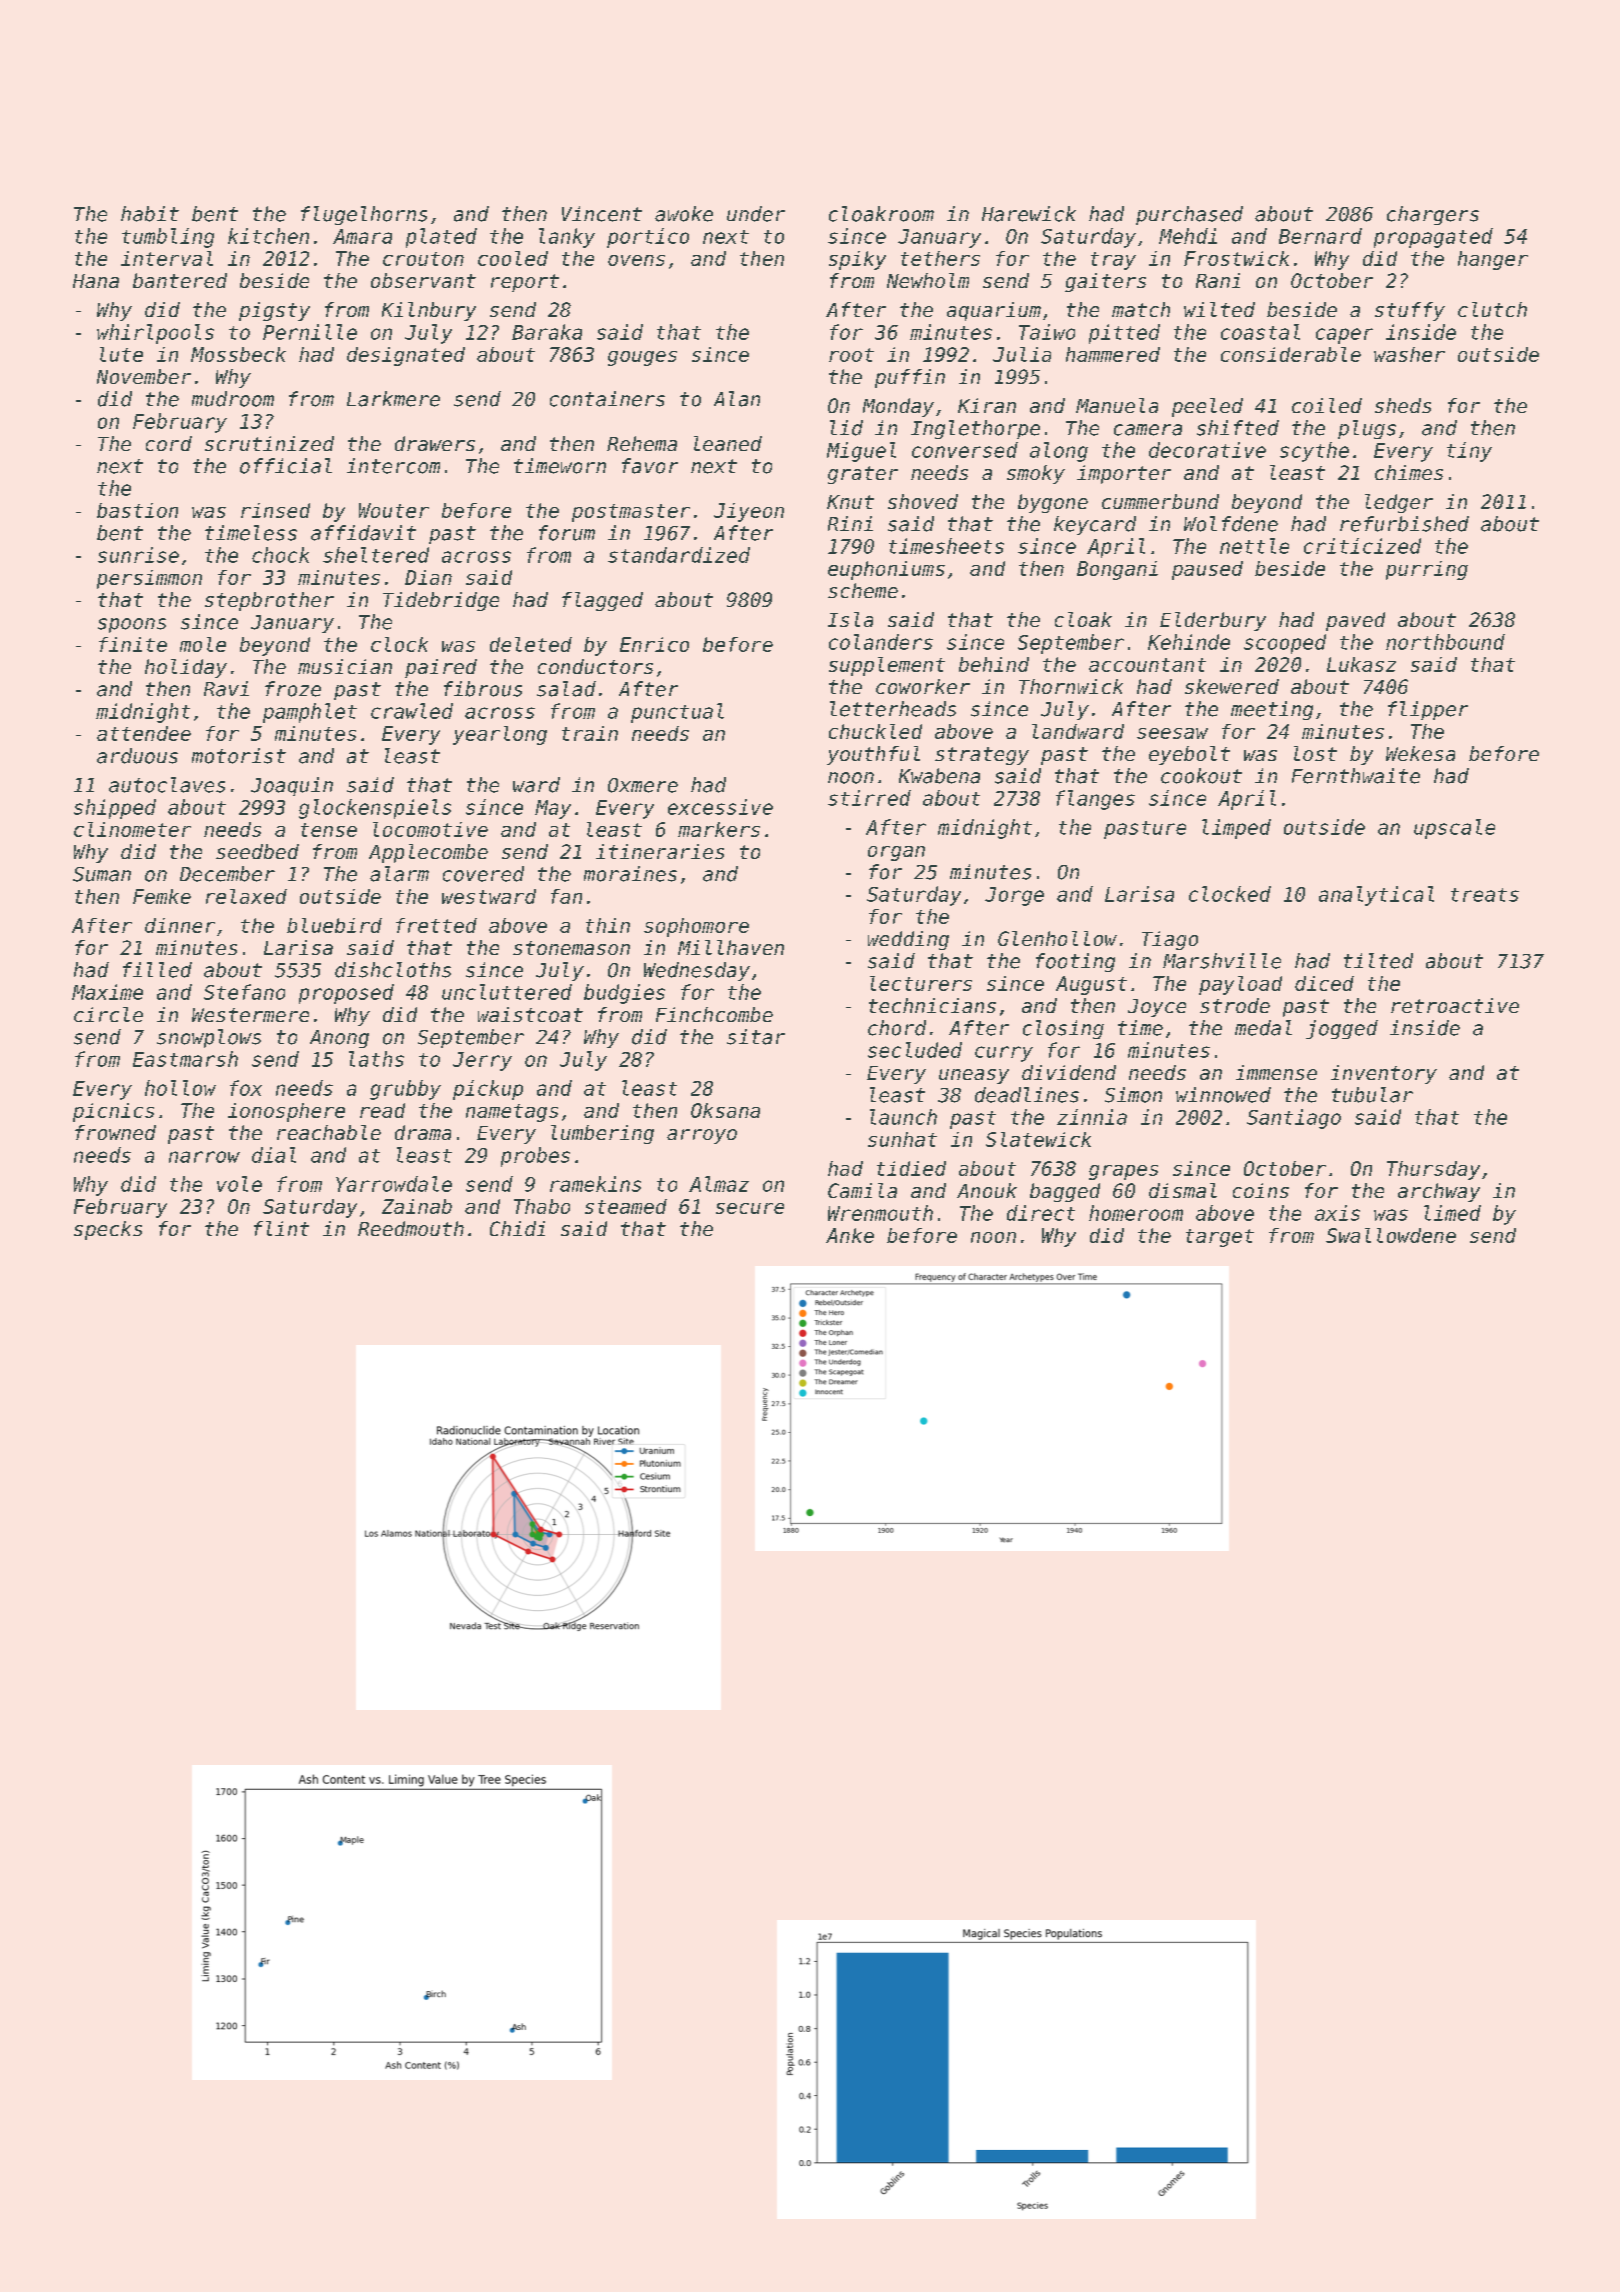 The width and height of the screenshot is (1620, 2292). I want to click on lute, so click(121, 354).
